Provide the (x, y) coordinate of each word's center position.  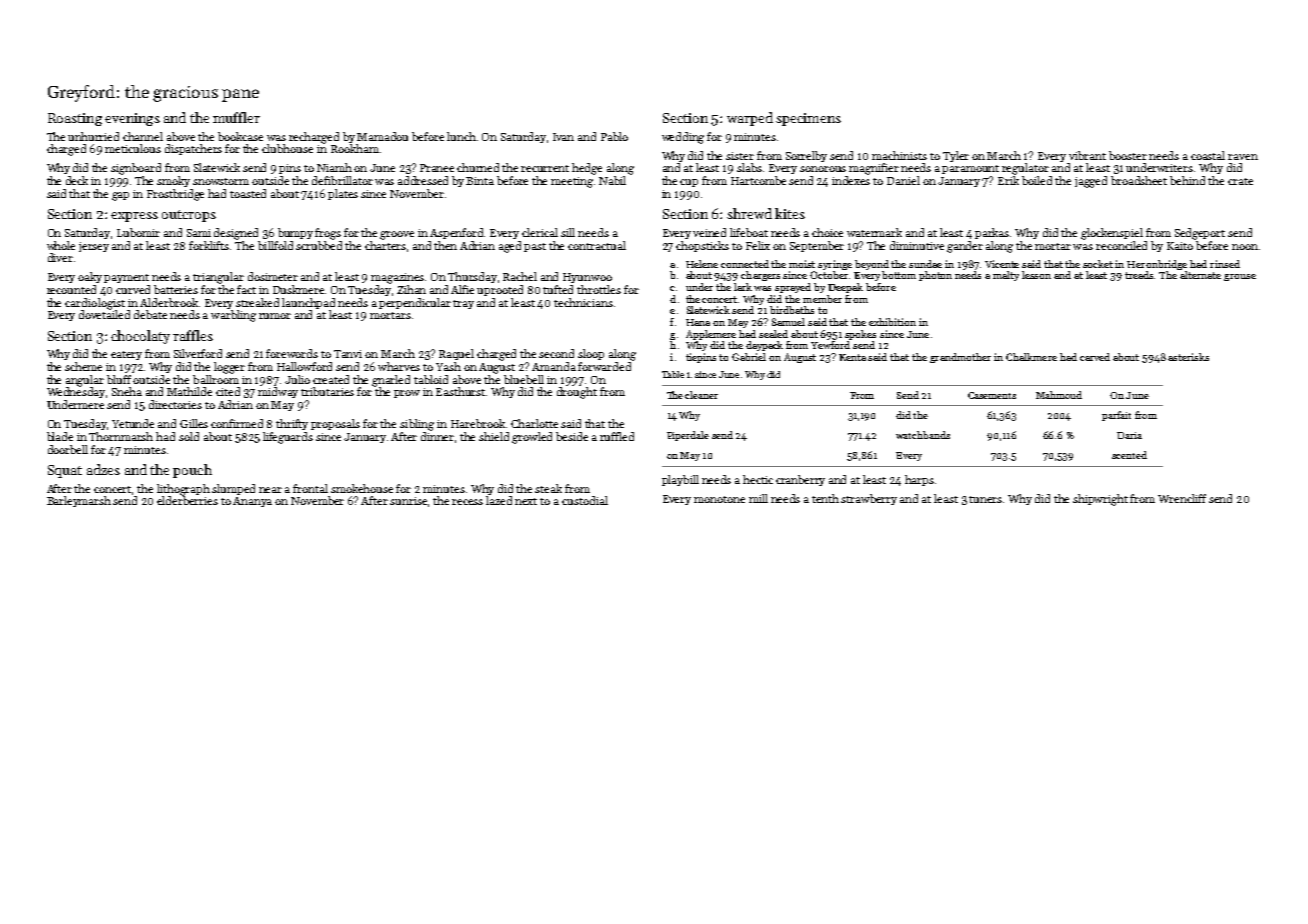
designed (236, 234)
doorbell (68, 449)
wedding (683, 138)
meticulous (133, 148)
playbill (680, 480)
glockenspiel (1112, 234)
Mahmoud (1059, 395)
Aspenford (457, 233)
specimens (808, 119)
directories (175, 404)
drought (577, 393)
